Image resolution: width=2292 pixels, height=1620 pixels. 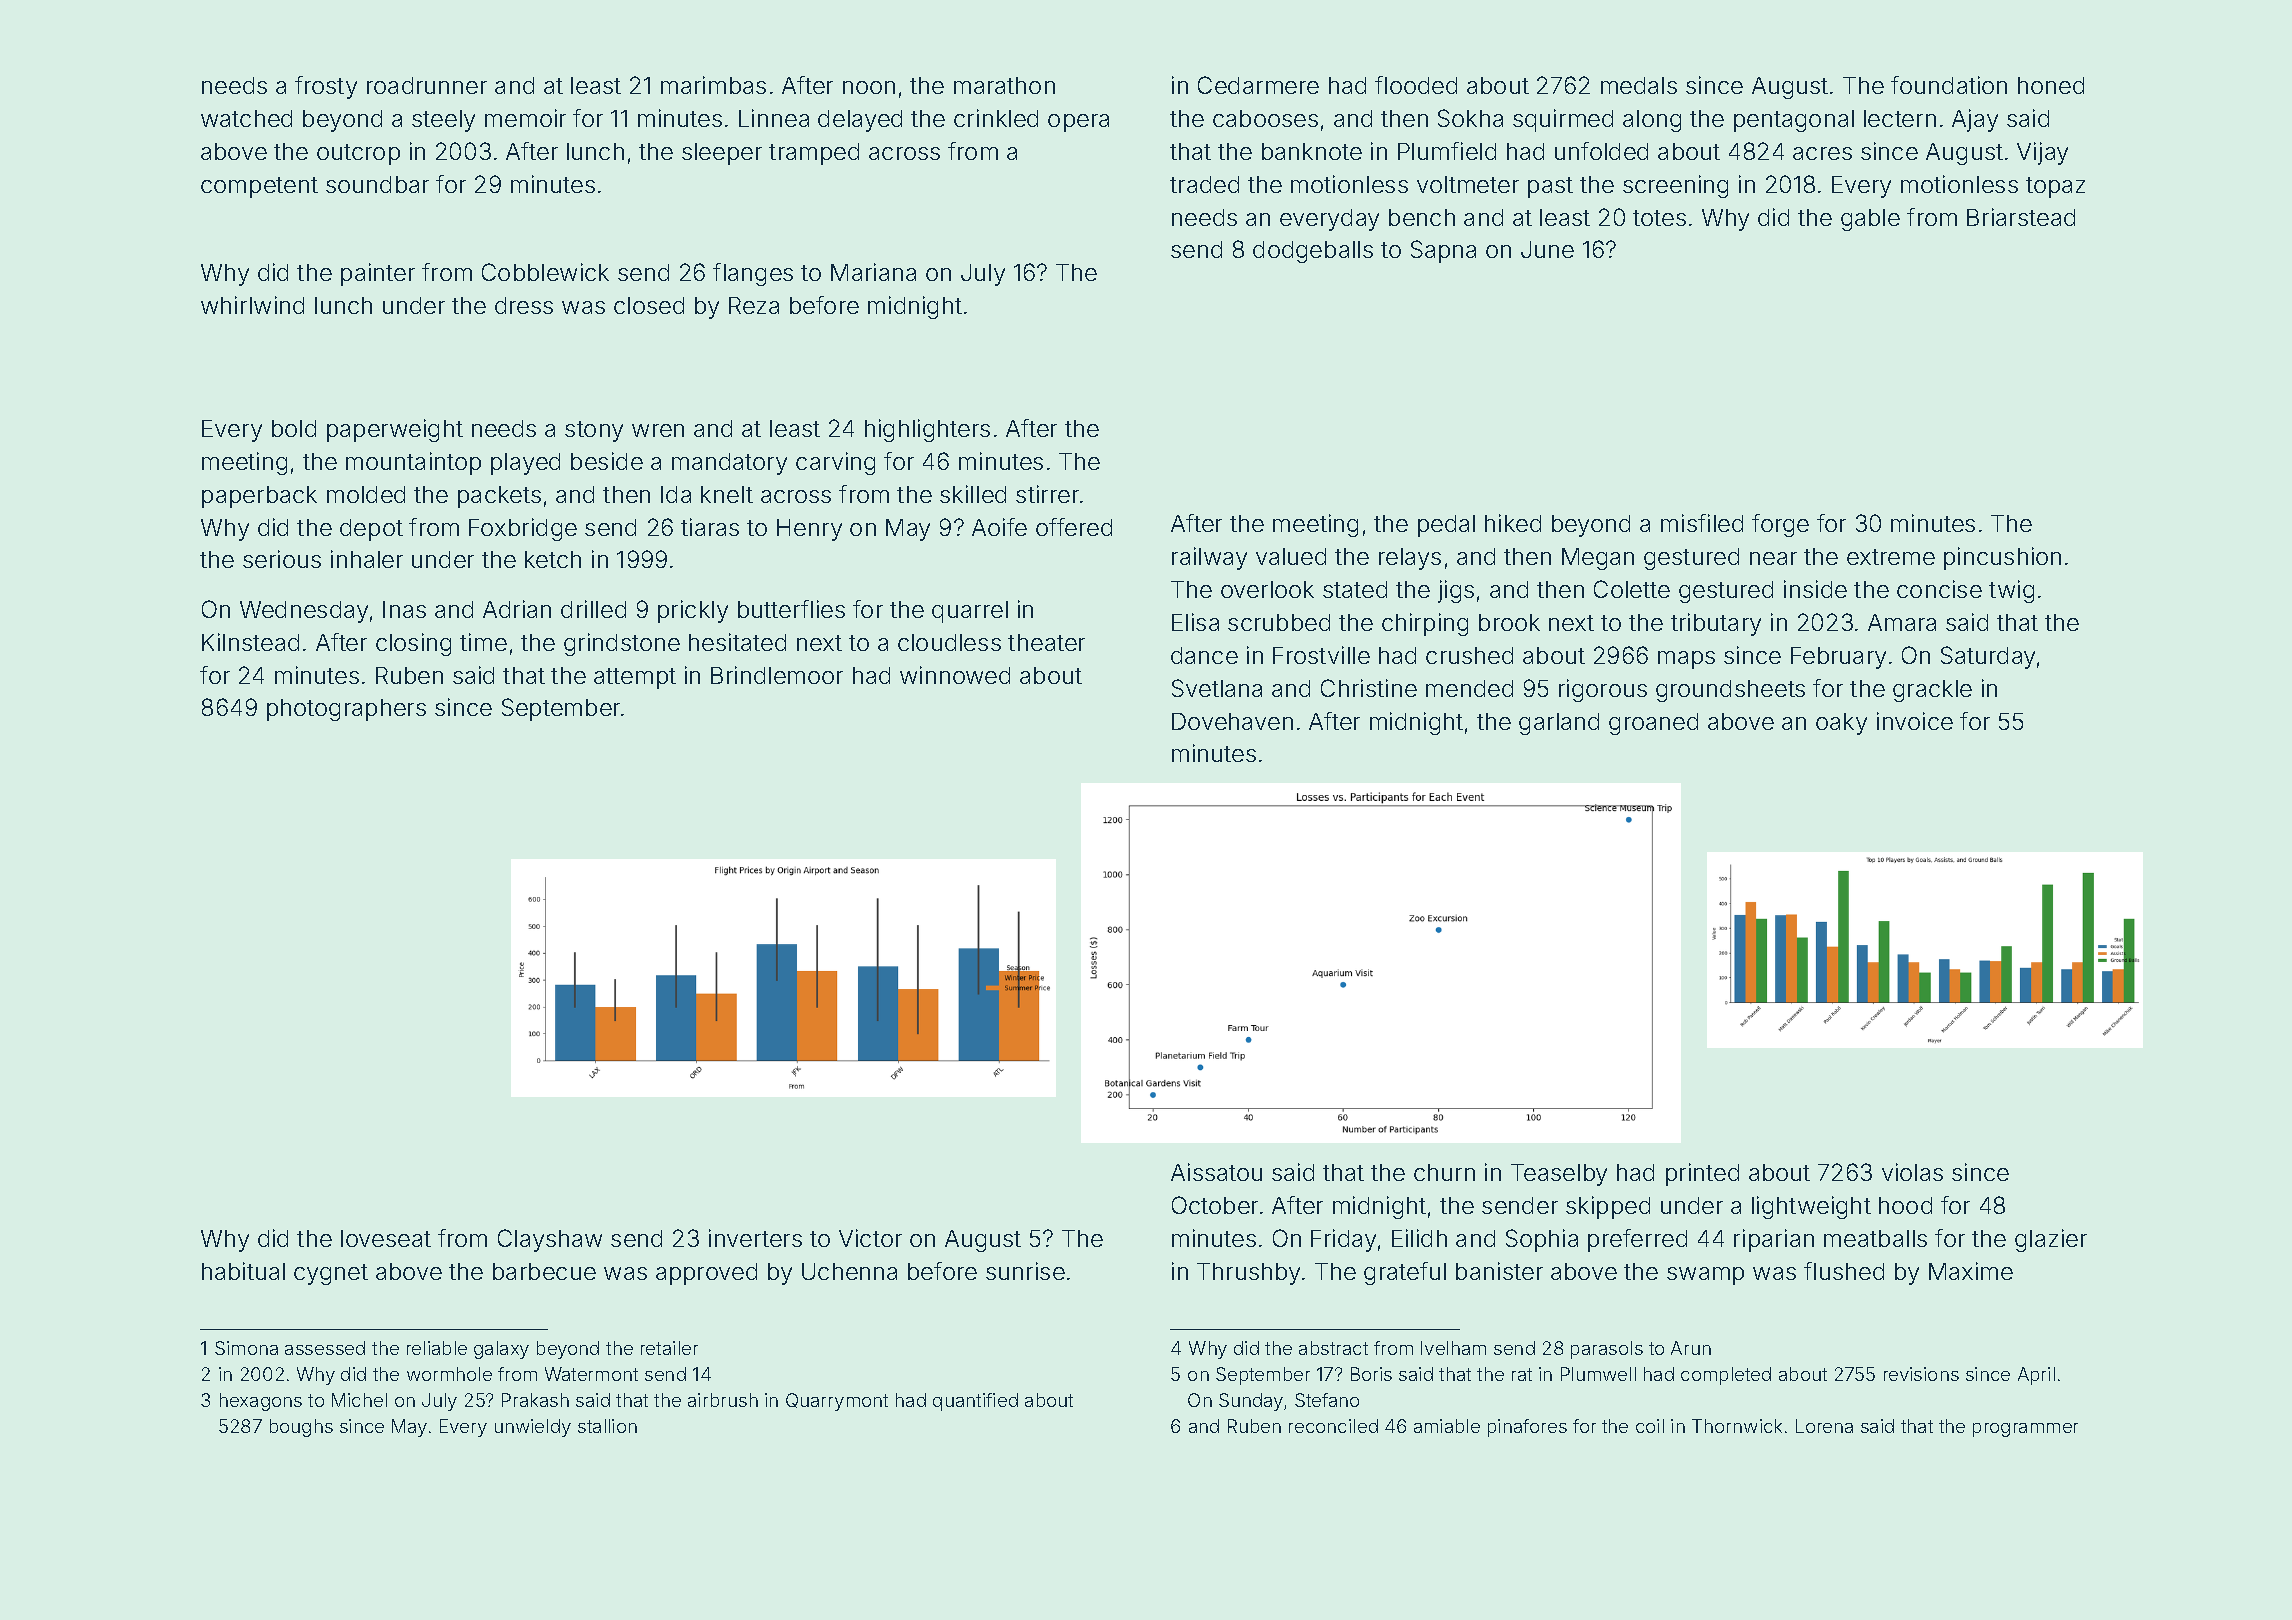 What do you see at coordinates (1232, 721) in the image?
I see `Dovehaven` at bounding box center [1232, 721].
